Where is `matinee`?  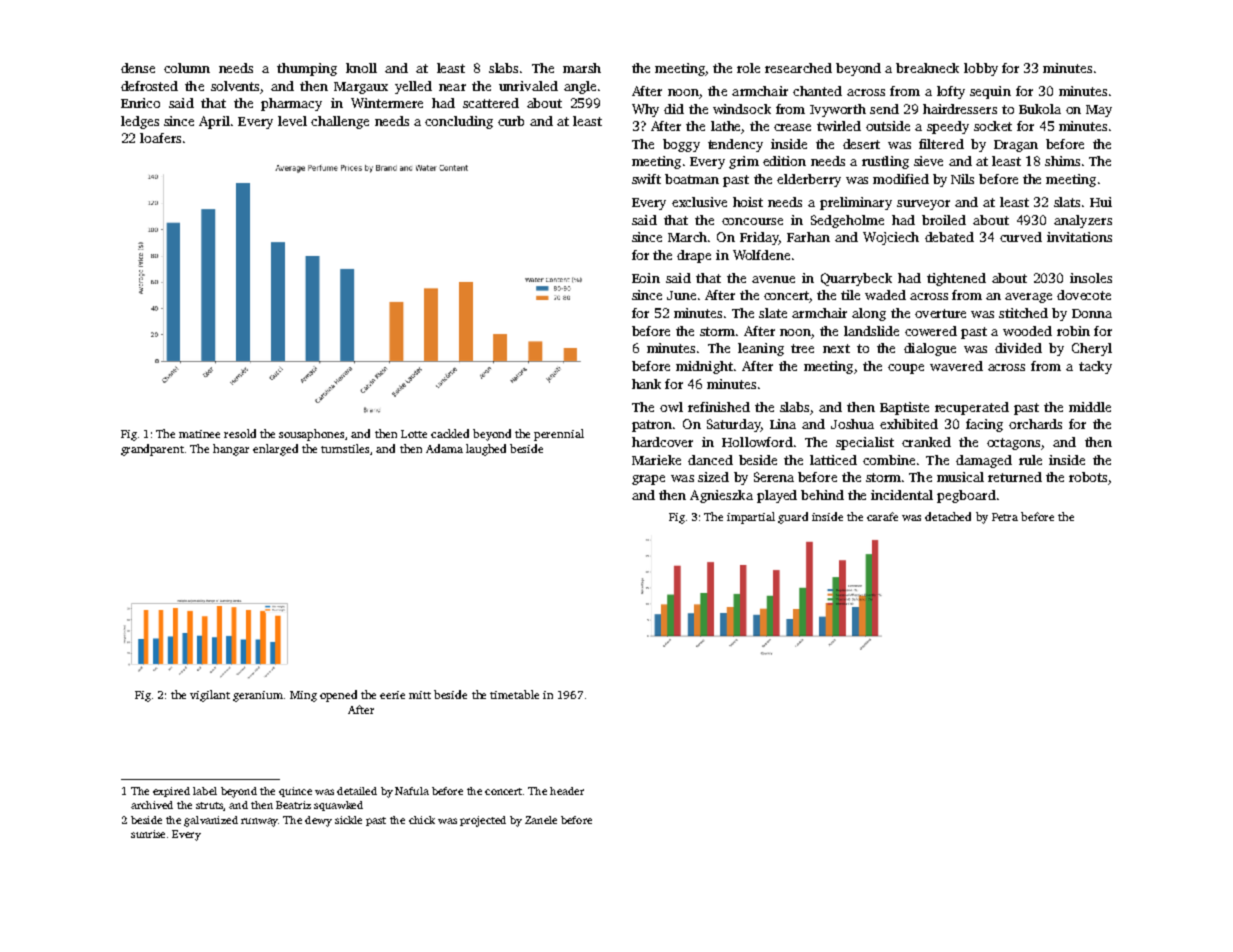
matinee is located at coordinates (199, 434).
